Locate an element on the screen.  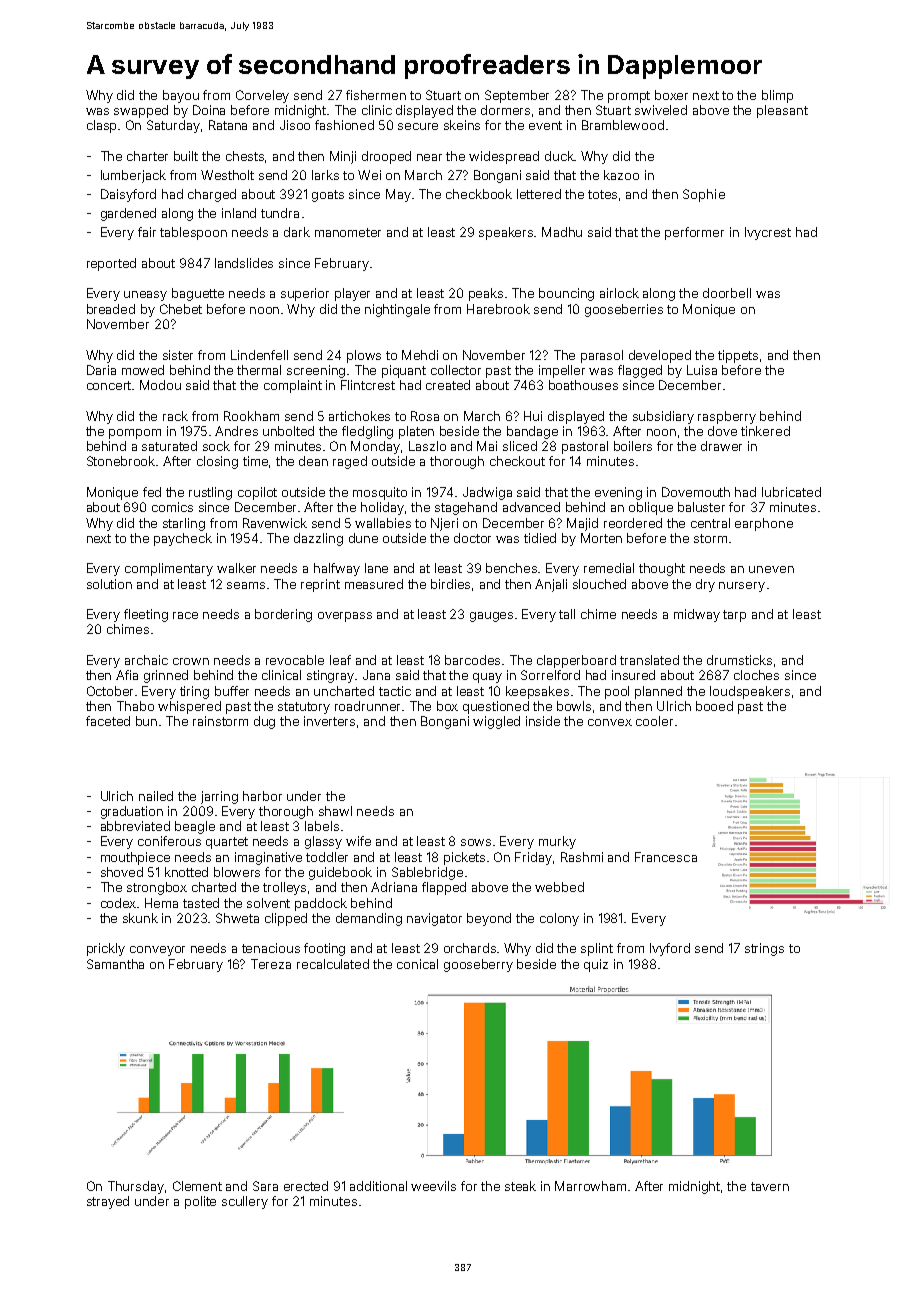
orchards is located at coordinates (471, 948).
